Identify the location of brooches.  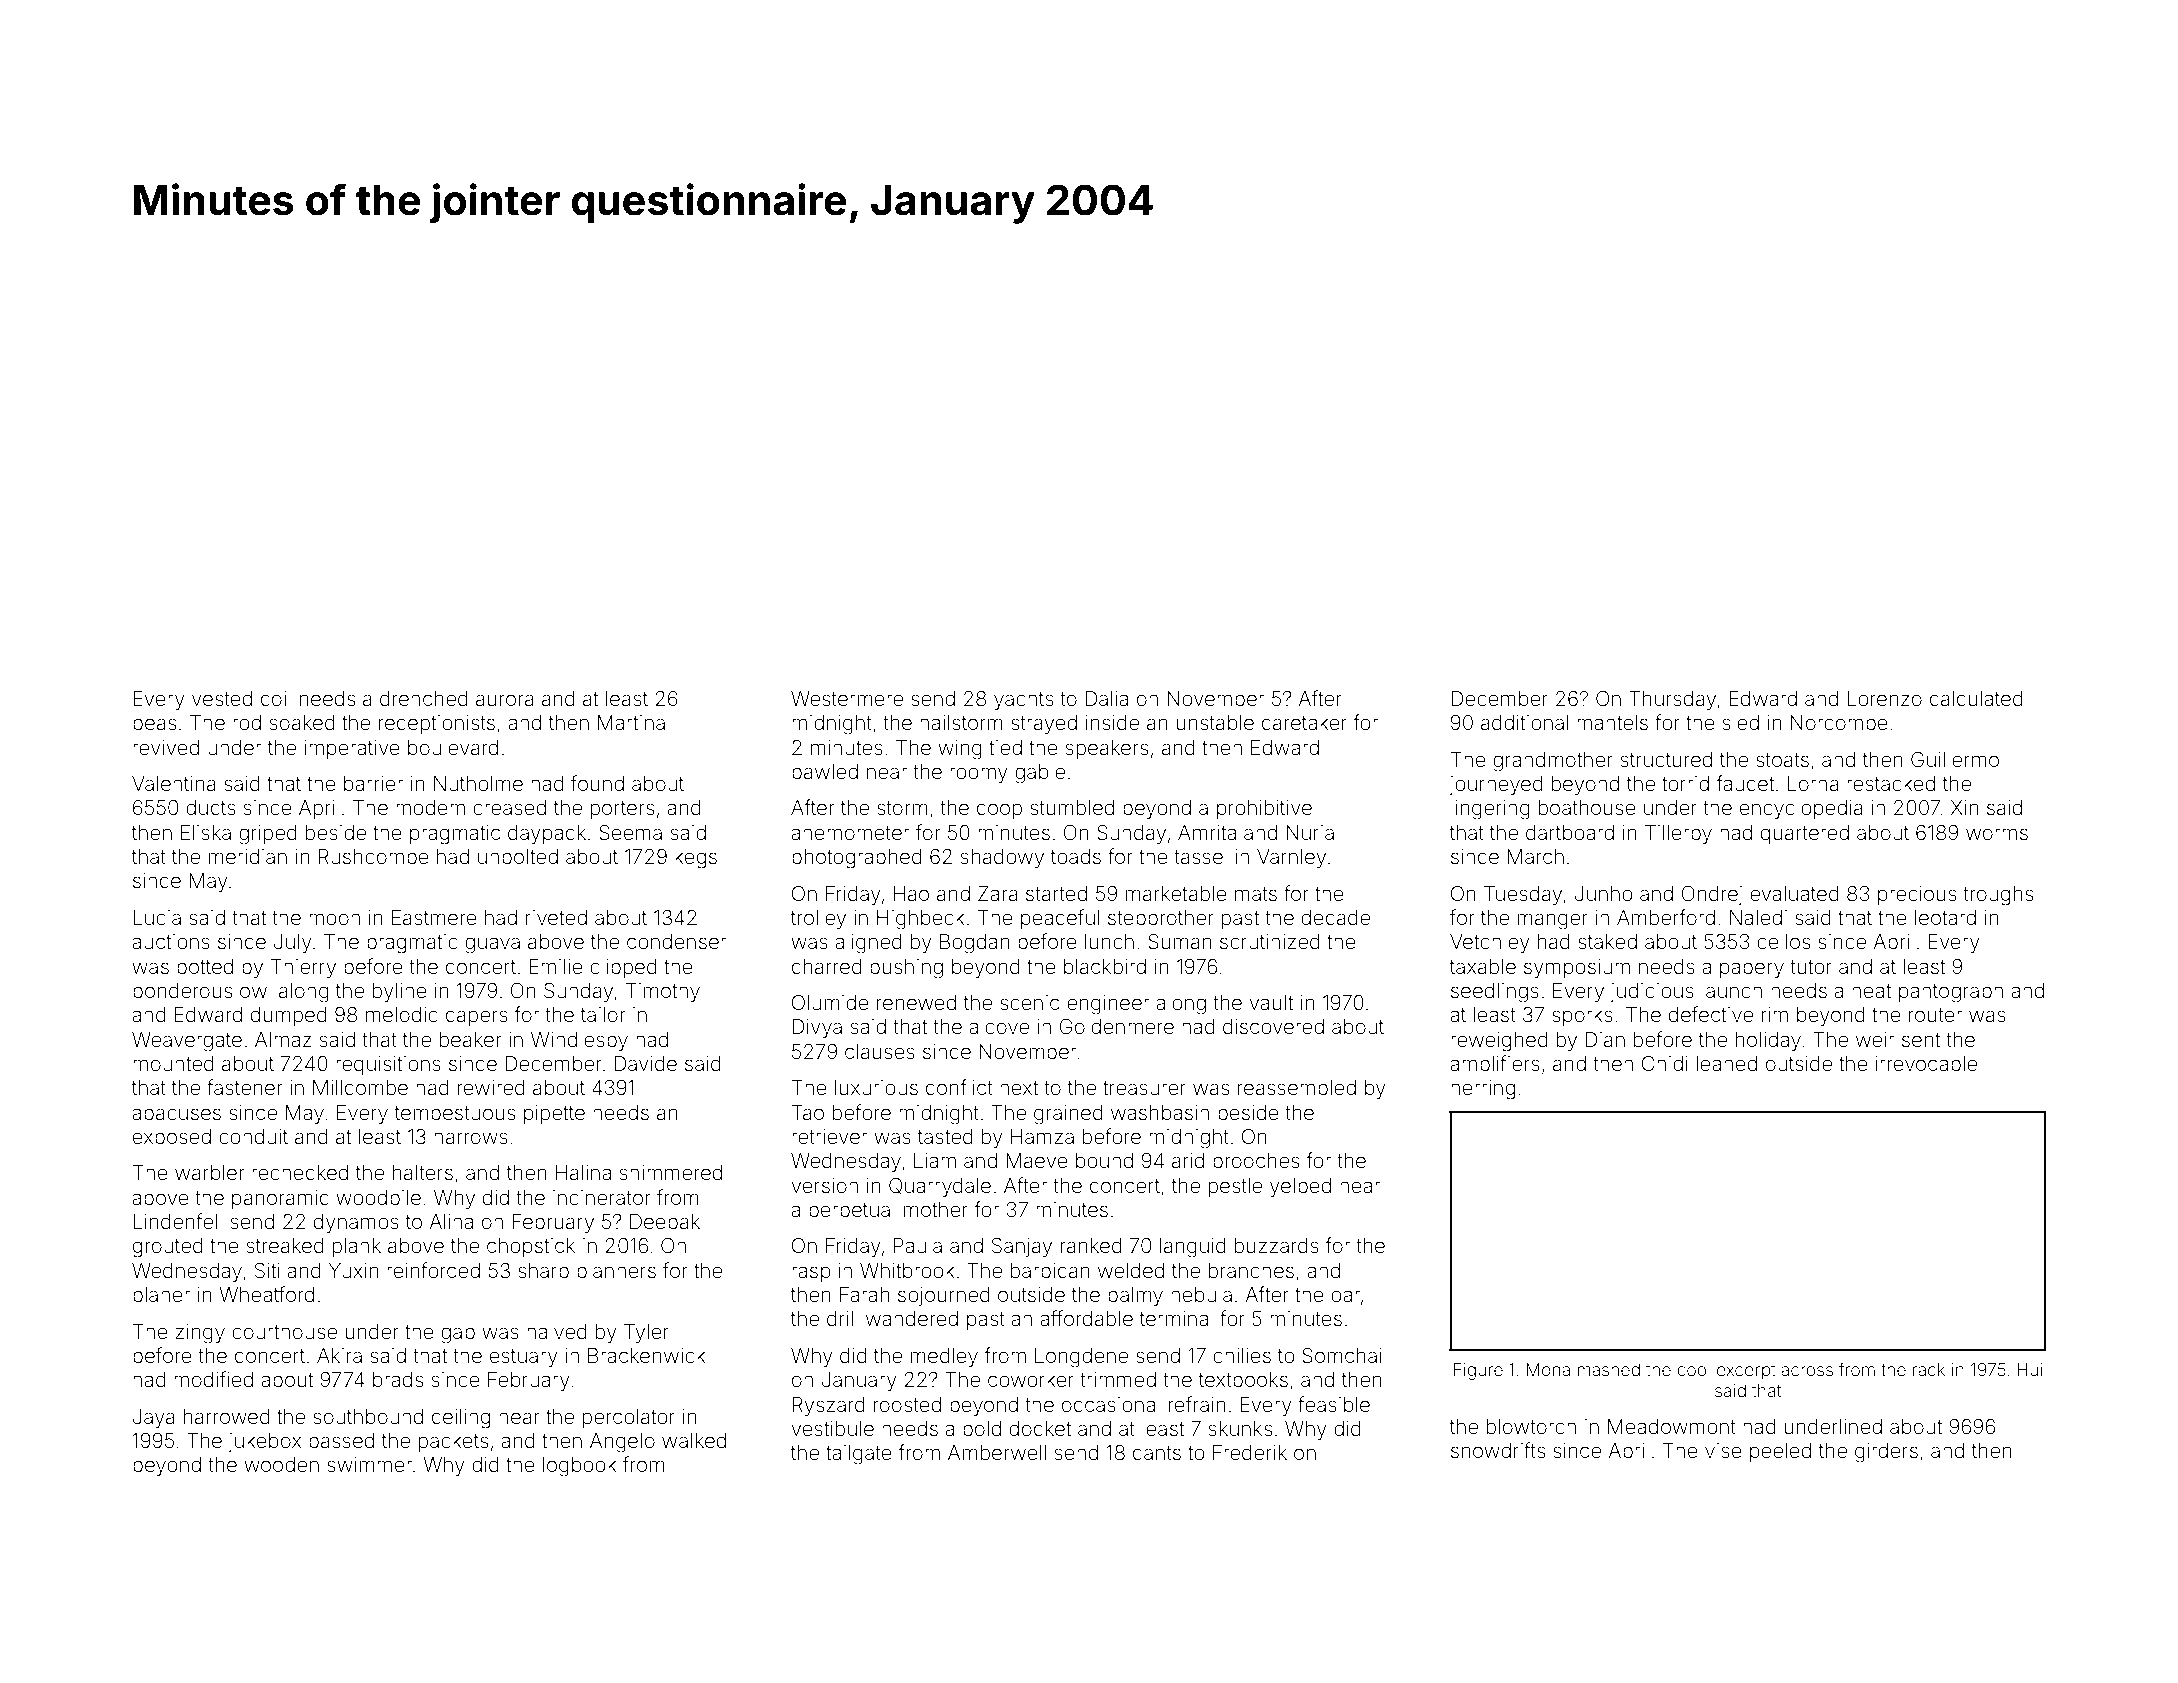
(1256, 1160).
